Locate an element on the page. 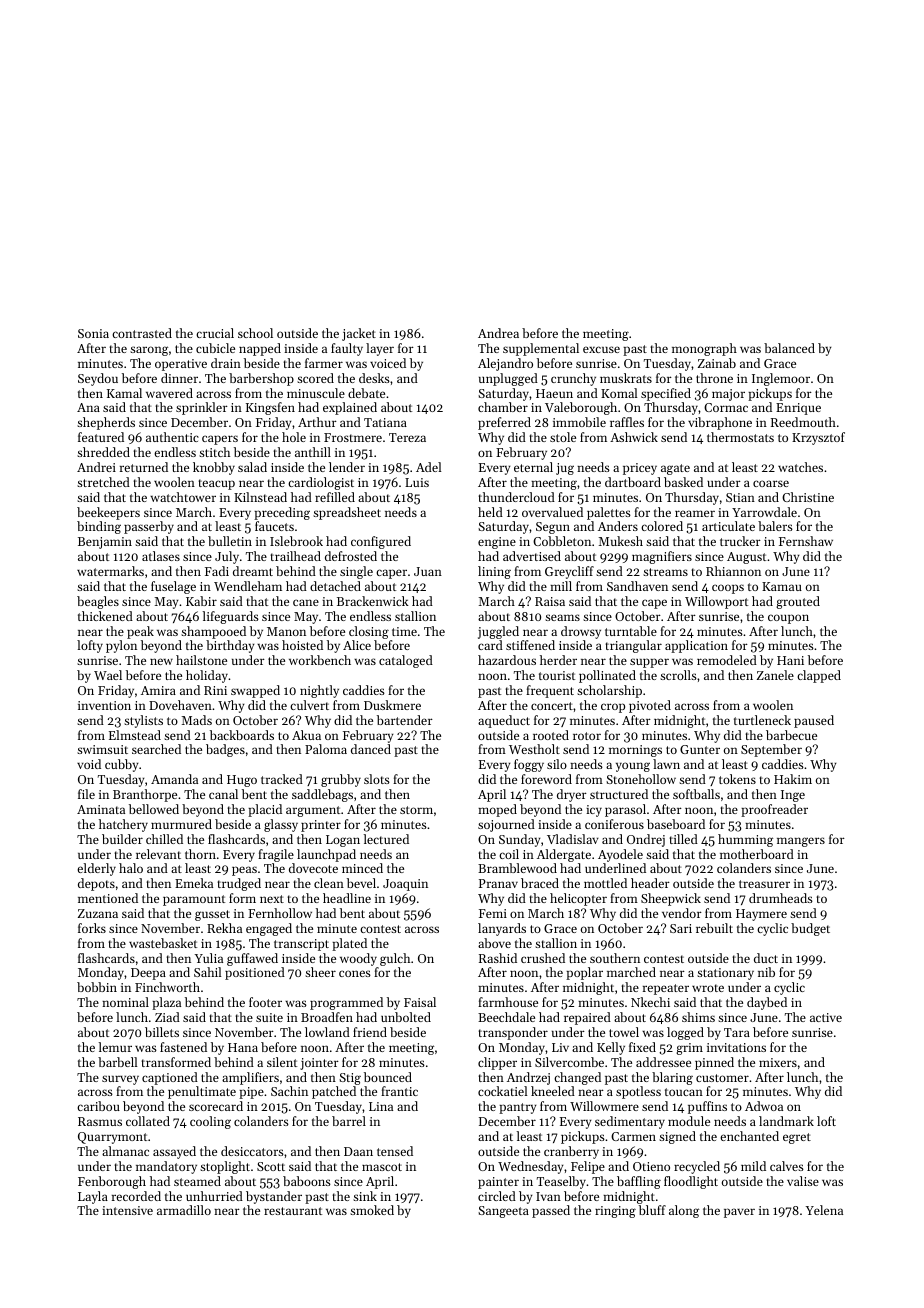  budget is located at coordinates (810, 929).
